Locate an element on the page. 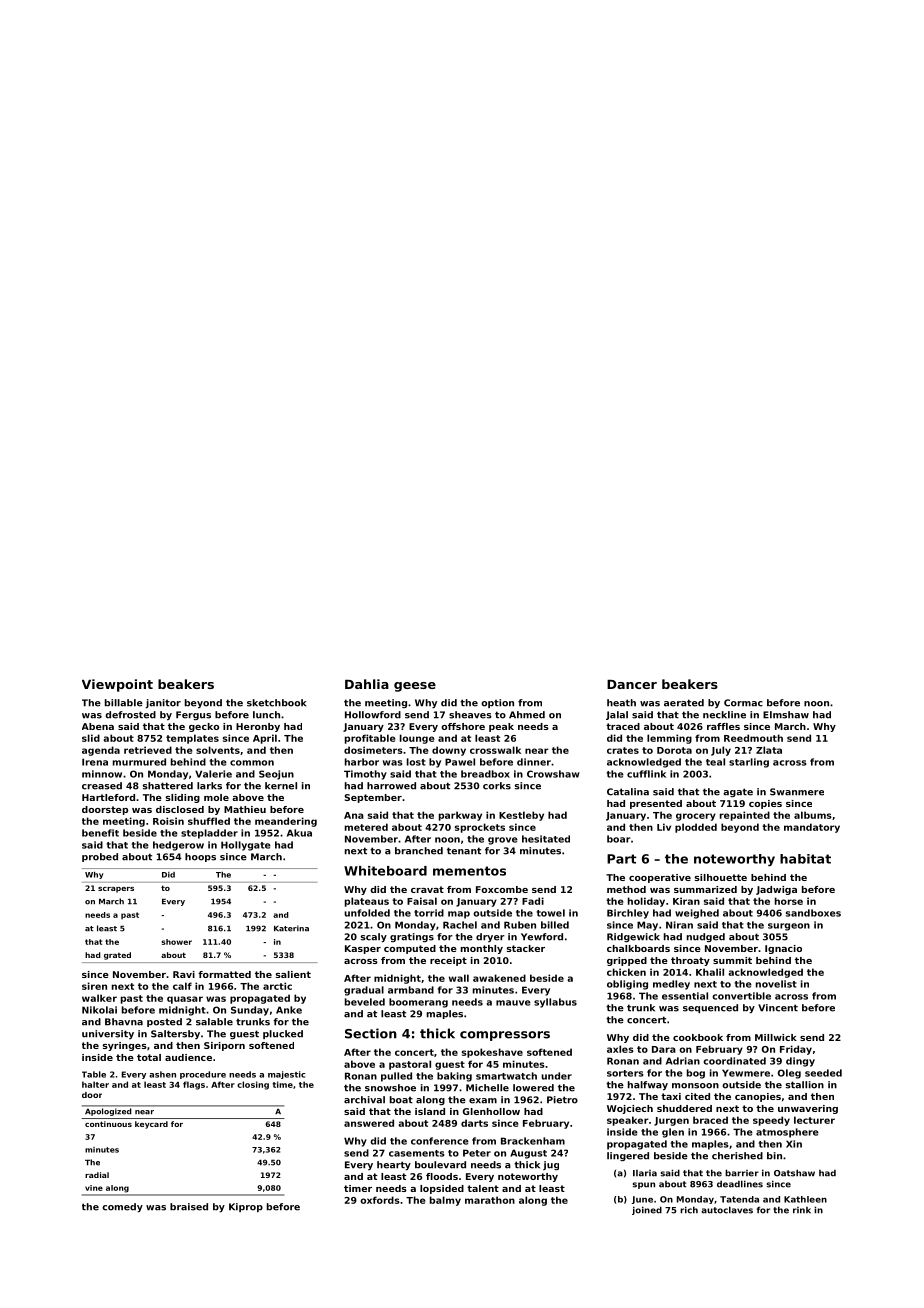 Image resolution: width=924 pixels, height=1308 pixels. Irena is located at coordinates (95, 762).
